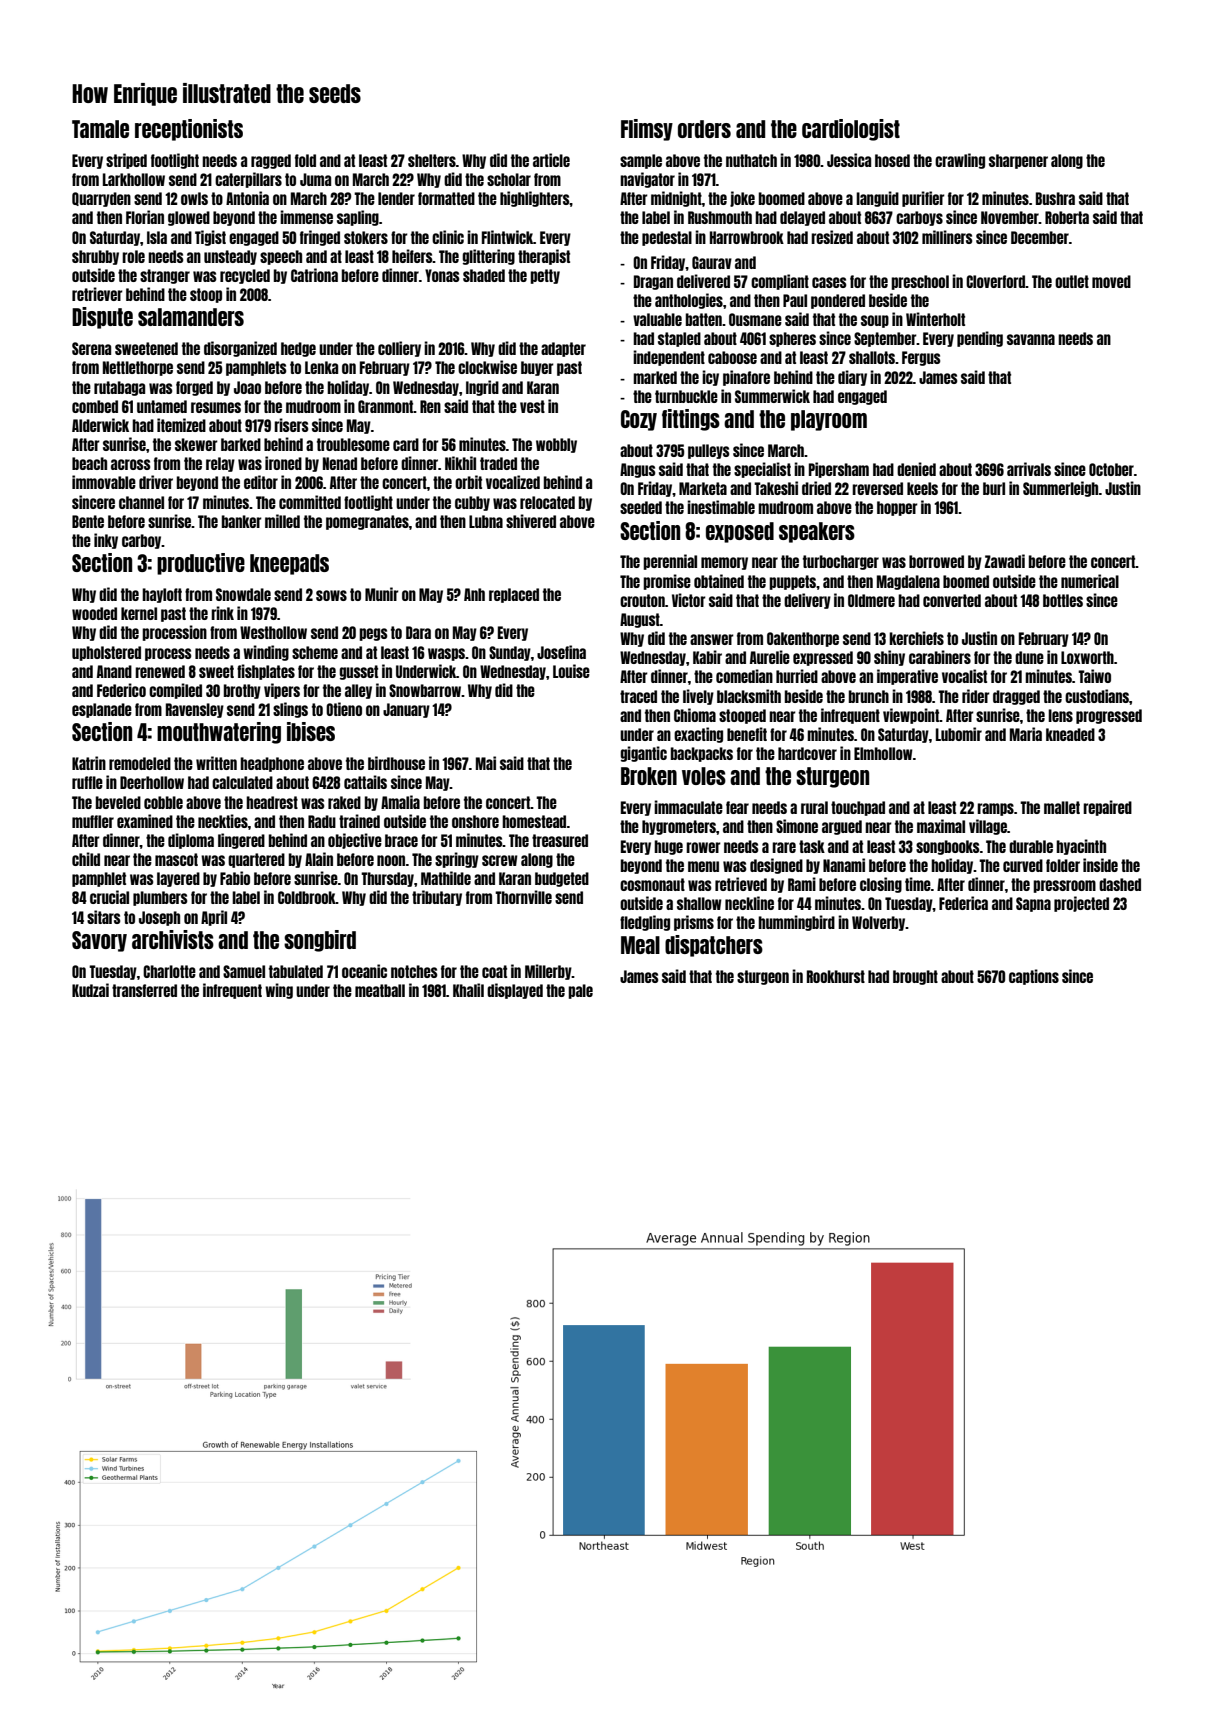  I want to click on captions, so click(1034, 977).
